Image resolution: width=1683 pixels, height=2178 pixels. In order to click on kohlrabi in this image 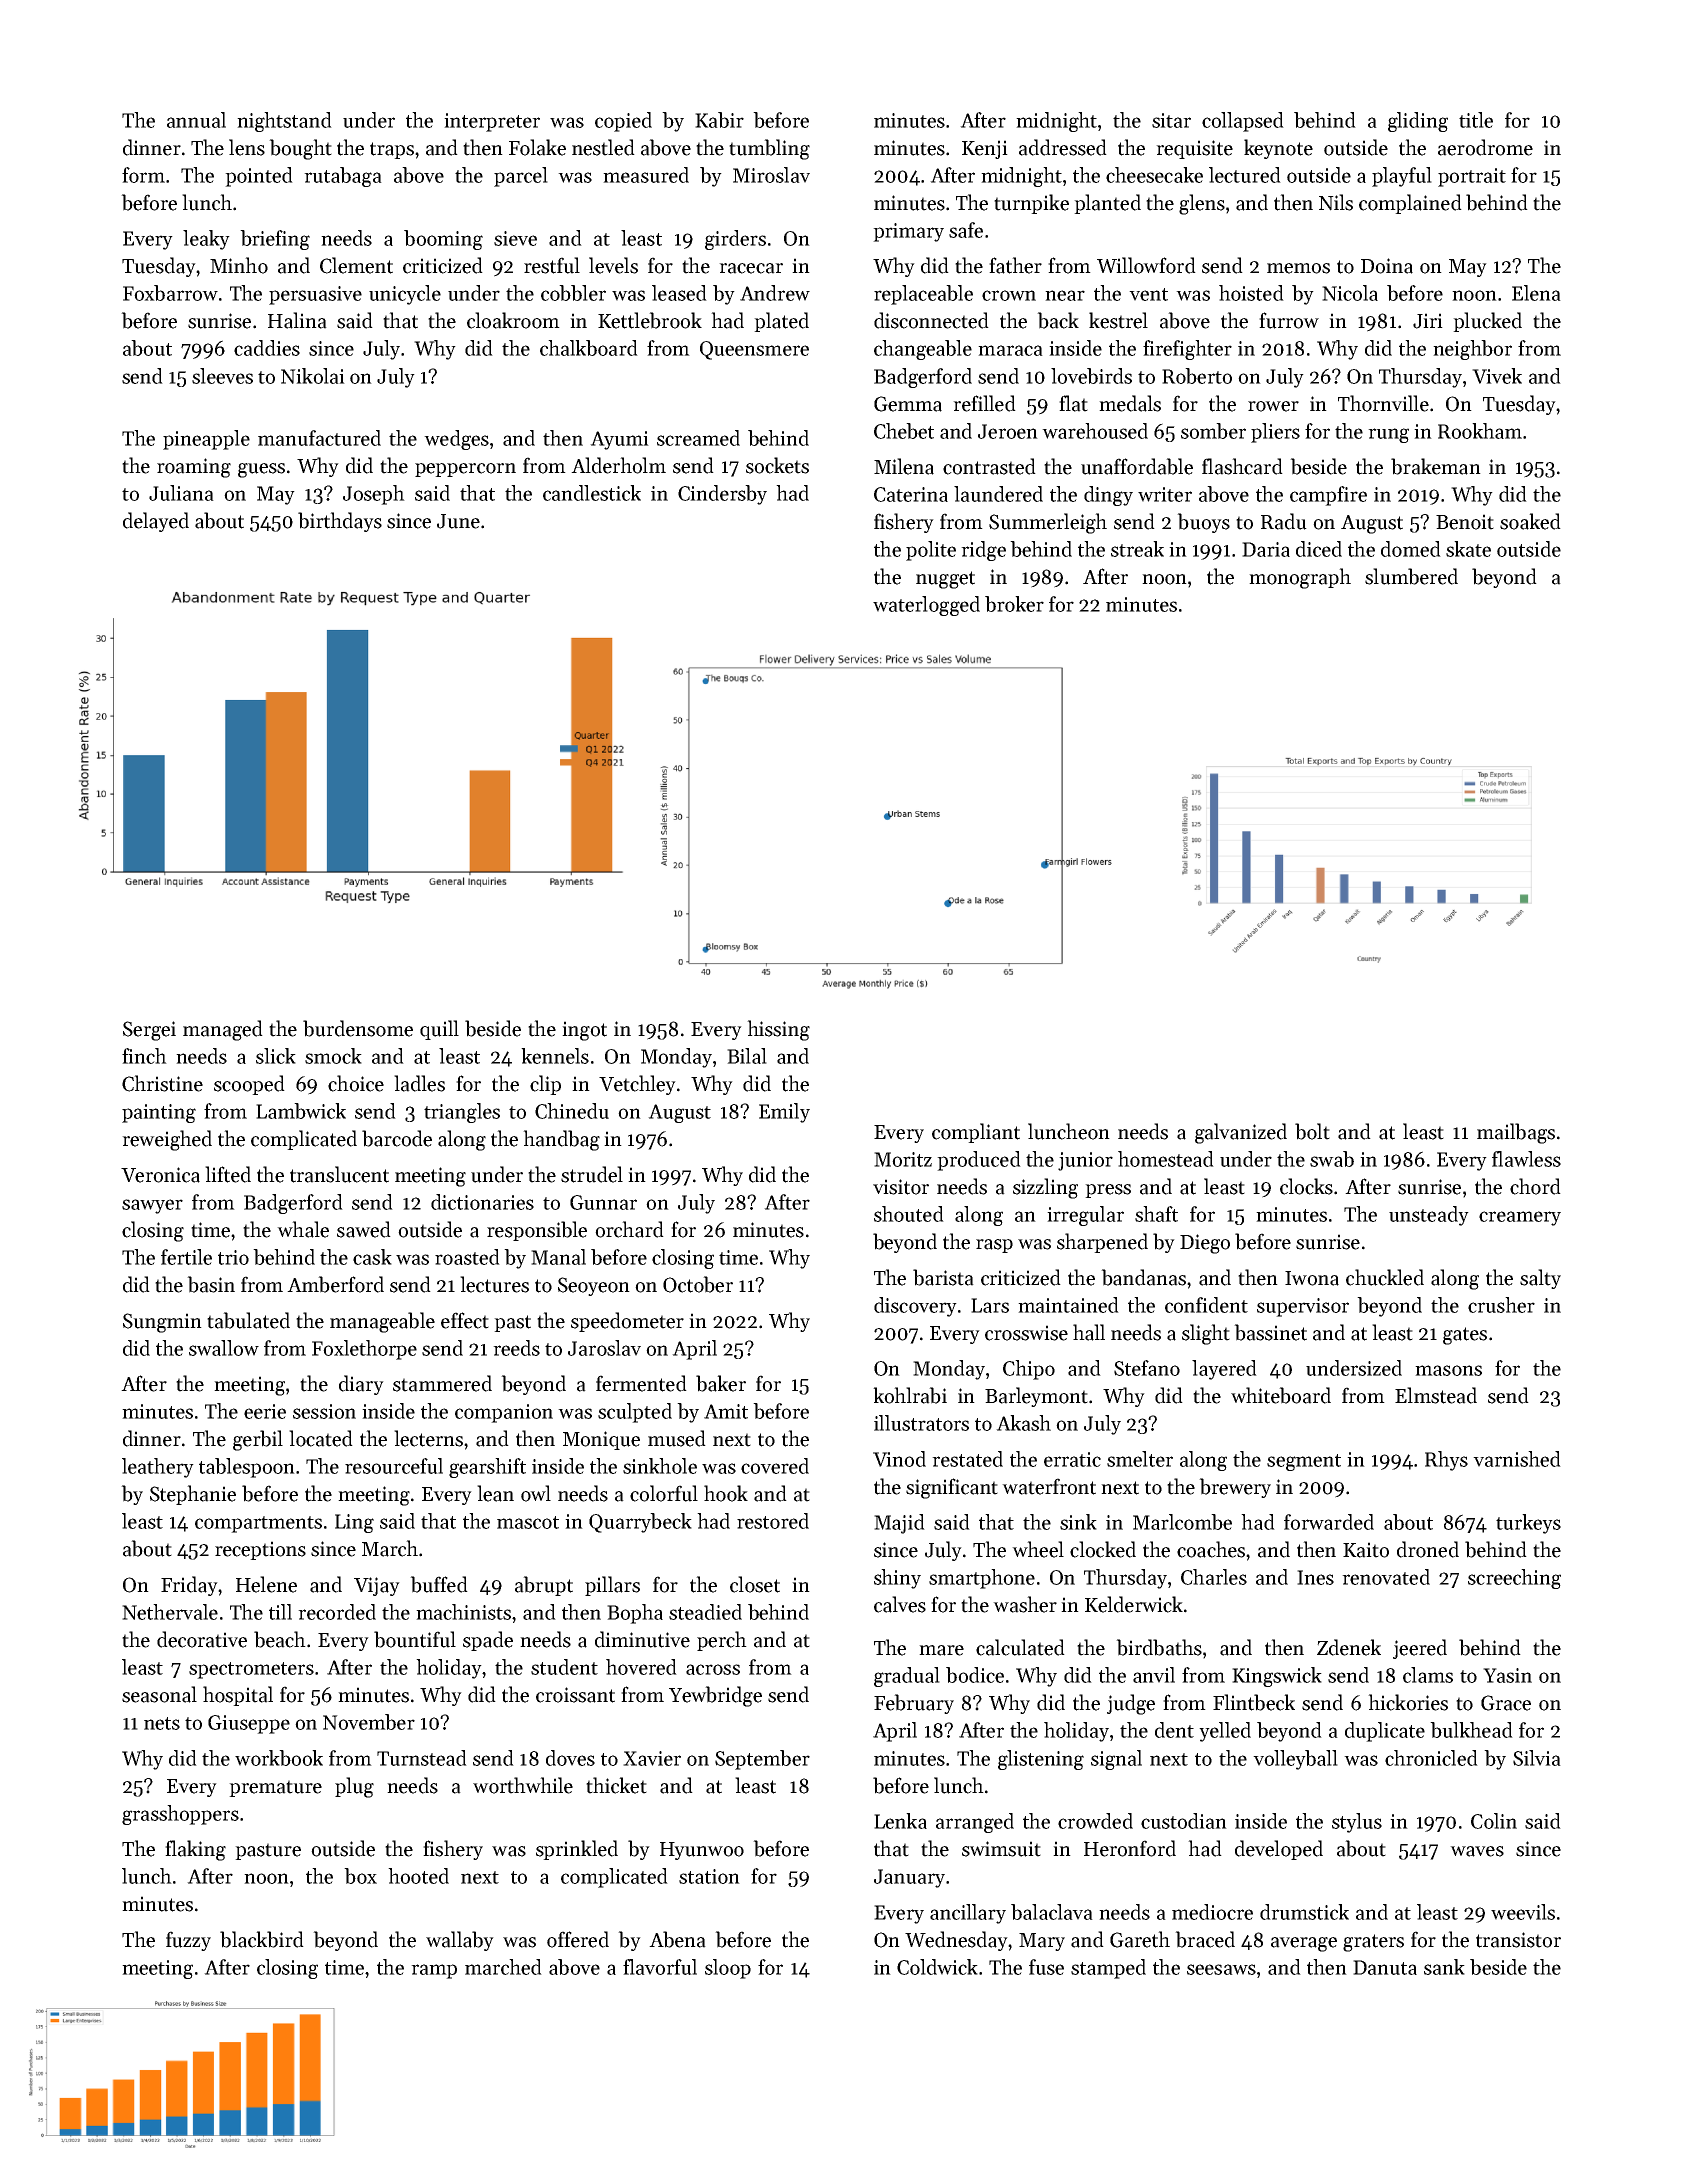, I will do `click(910, 1395)`.
